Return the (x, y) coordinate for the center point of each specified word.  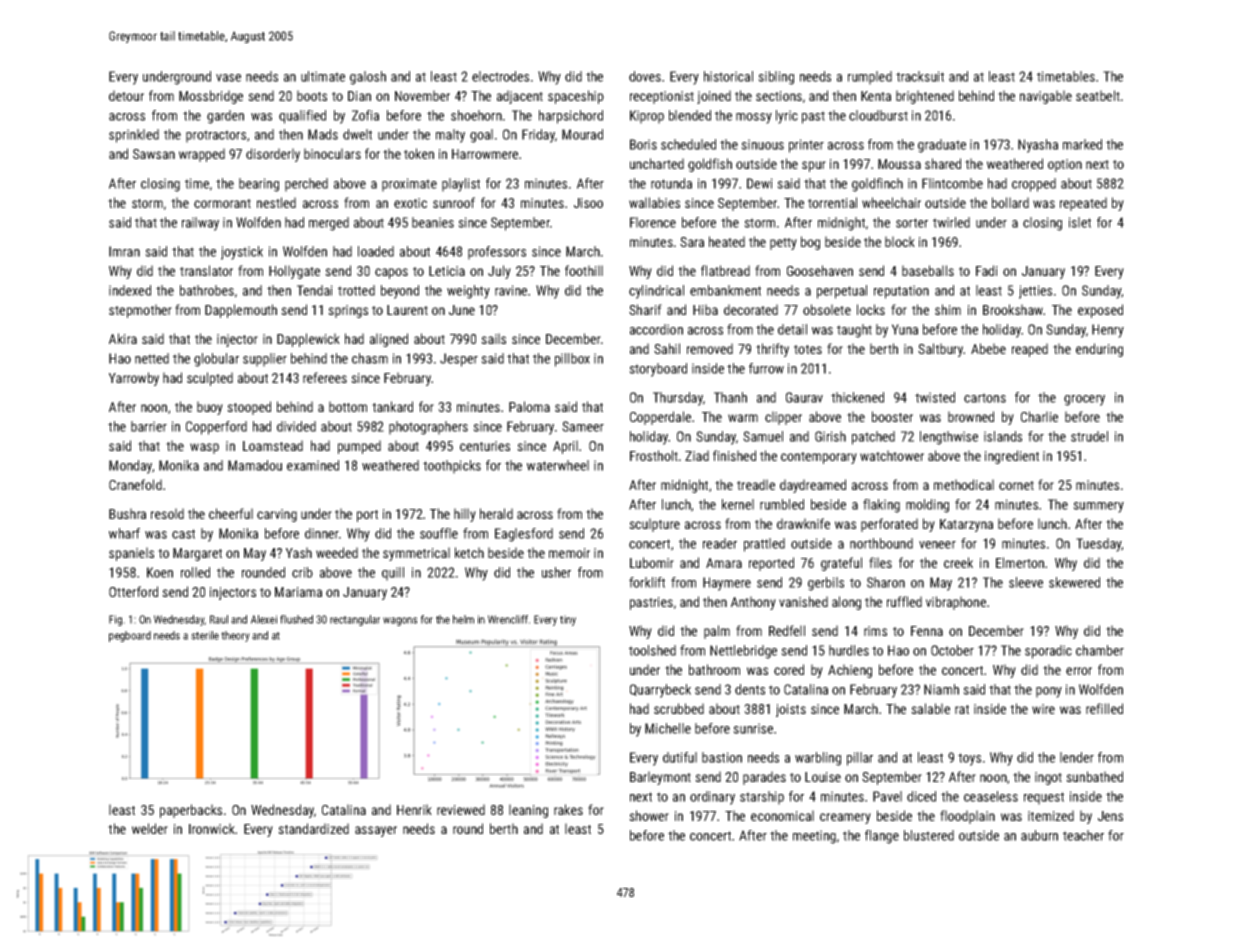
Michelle (668, 728)
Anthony (753, 603)
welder (150, 828)
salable (930, 708)
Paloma (529, 406)
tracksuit (920, 76)
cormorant (222, 203)
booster (892, 416)
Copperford (216, 428)
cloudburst (878, 115)
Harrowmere (485, 154)
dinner (322, 533)
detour (126, 95)
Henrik (414, 809)
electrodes (500, 76)
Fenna (927, 631)
